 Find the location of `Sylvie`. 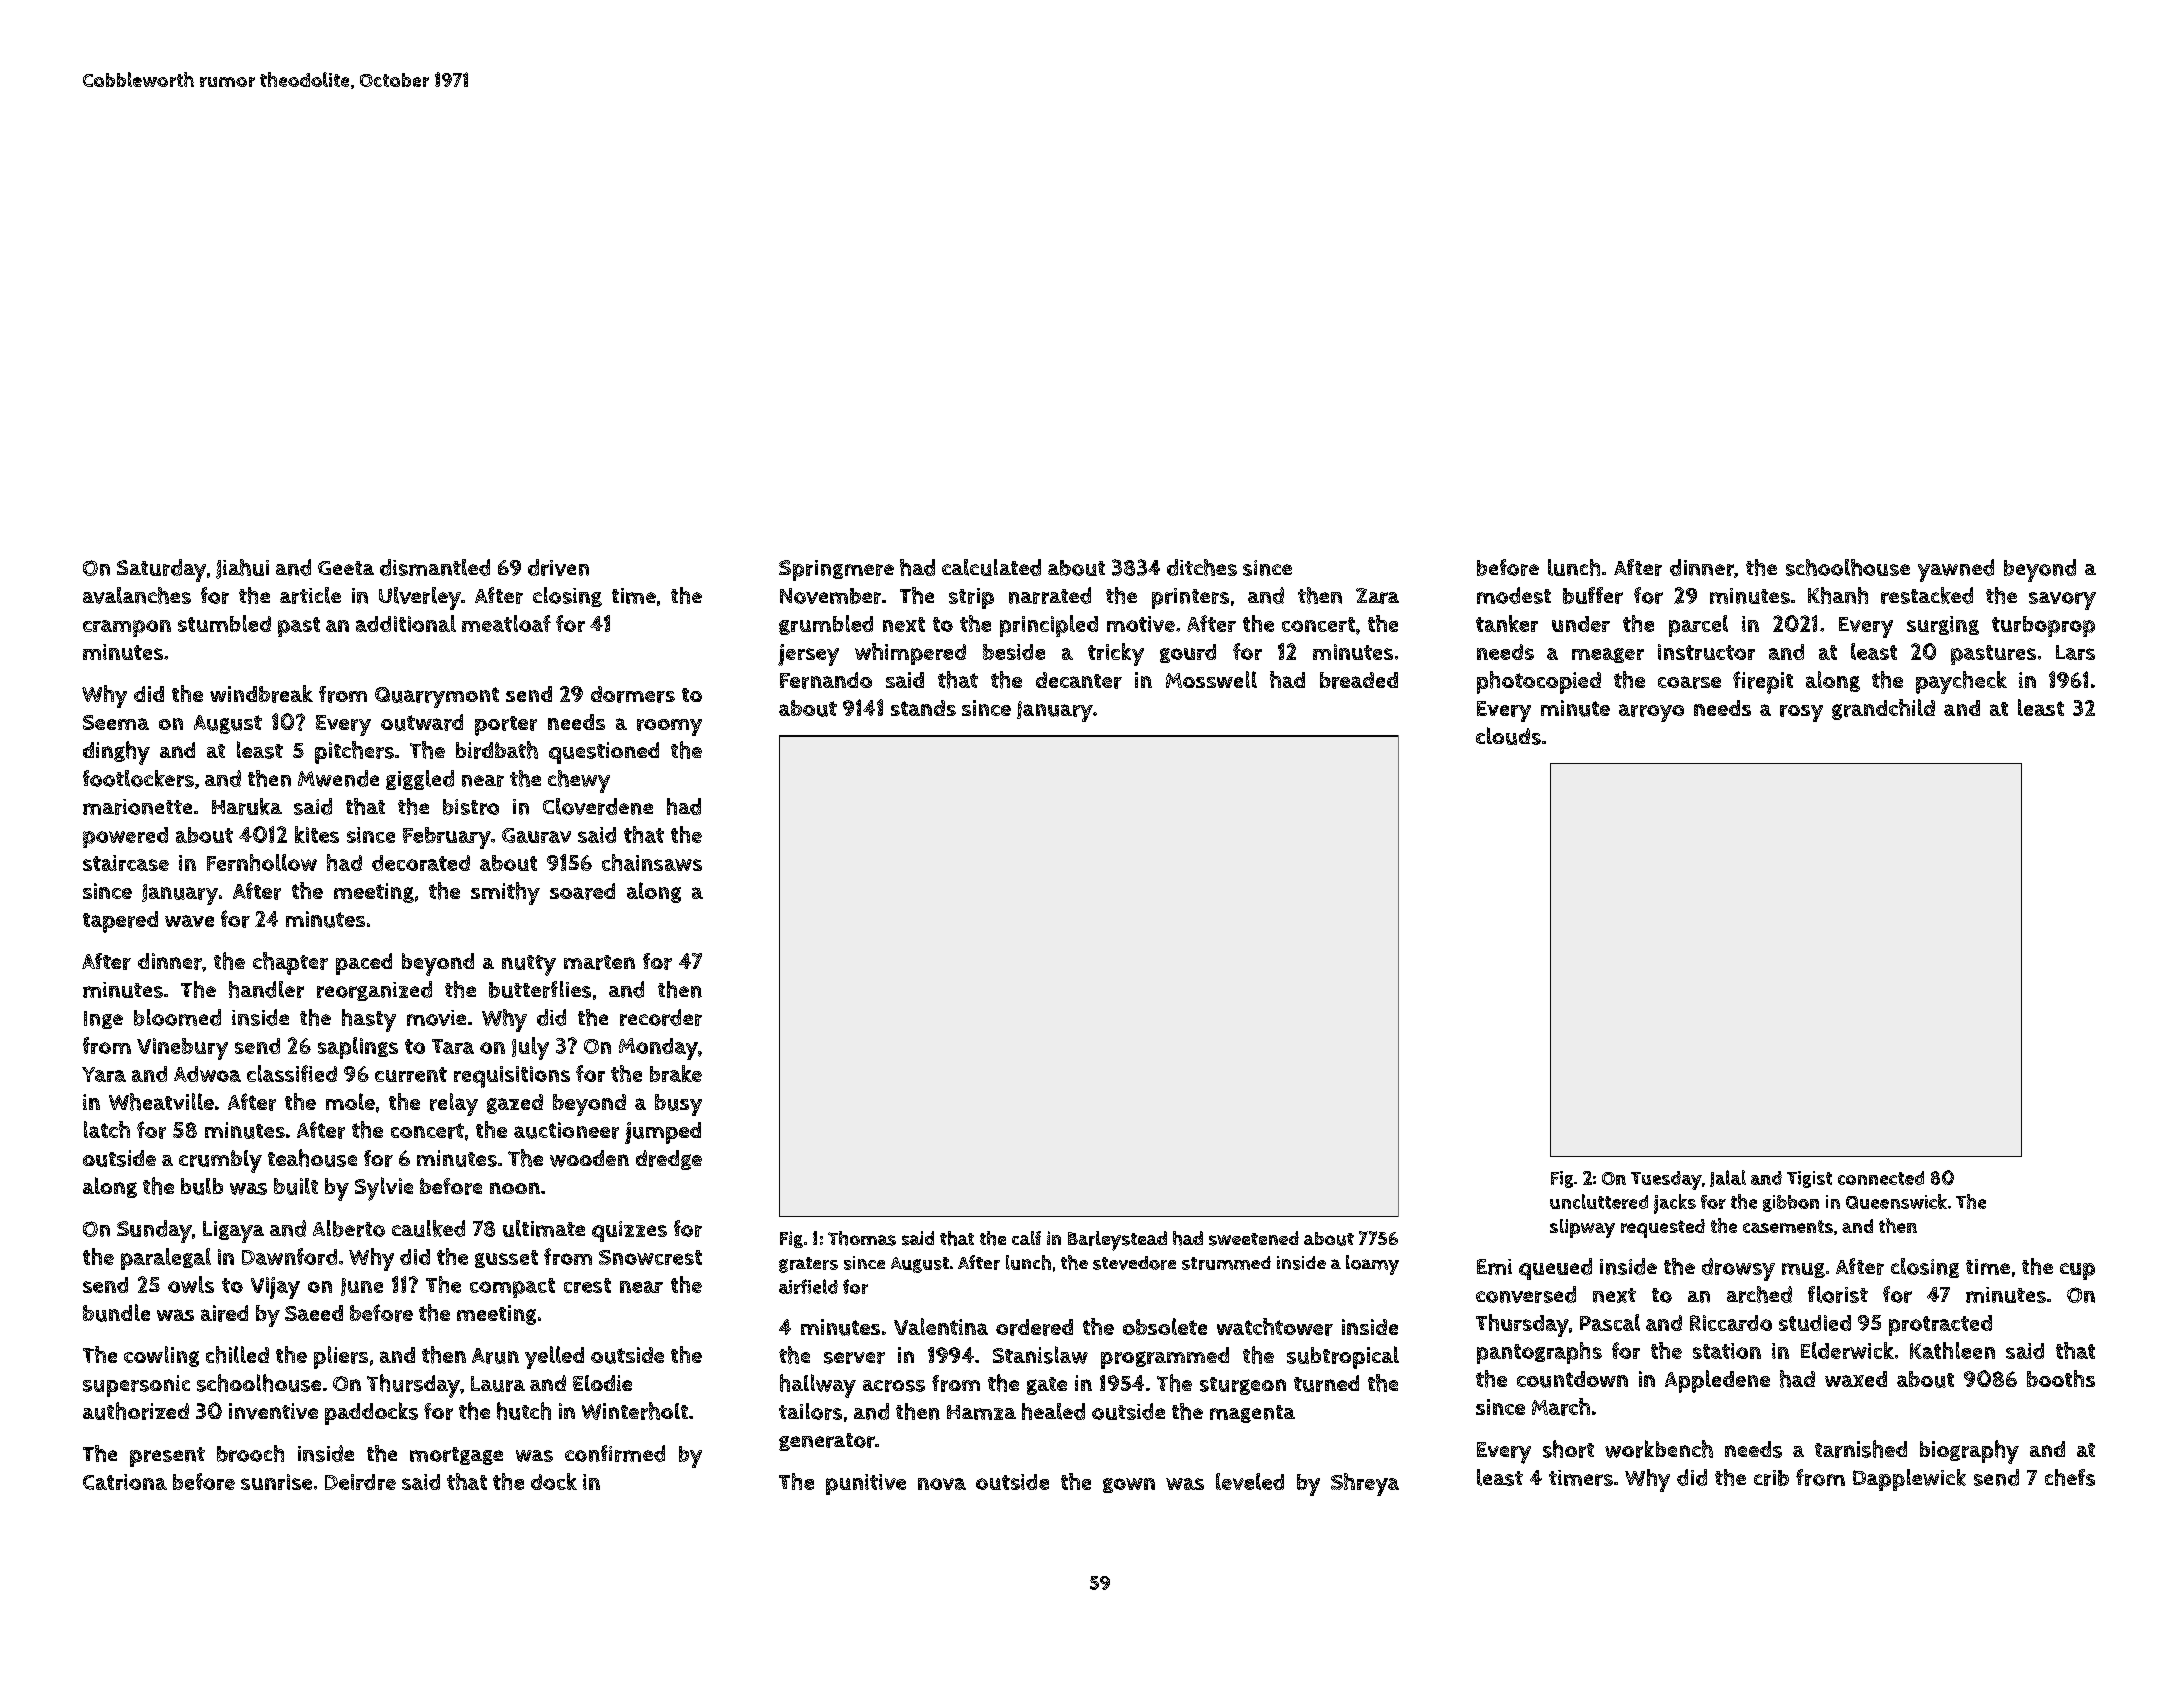

Sylvie is located at coordinates (384, 1189).
